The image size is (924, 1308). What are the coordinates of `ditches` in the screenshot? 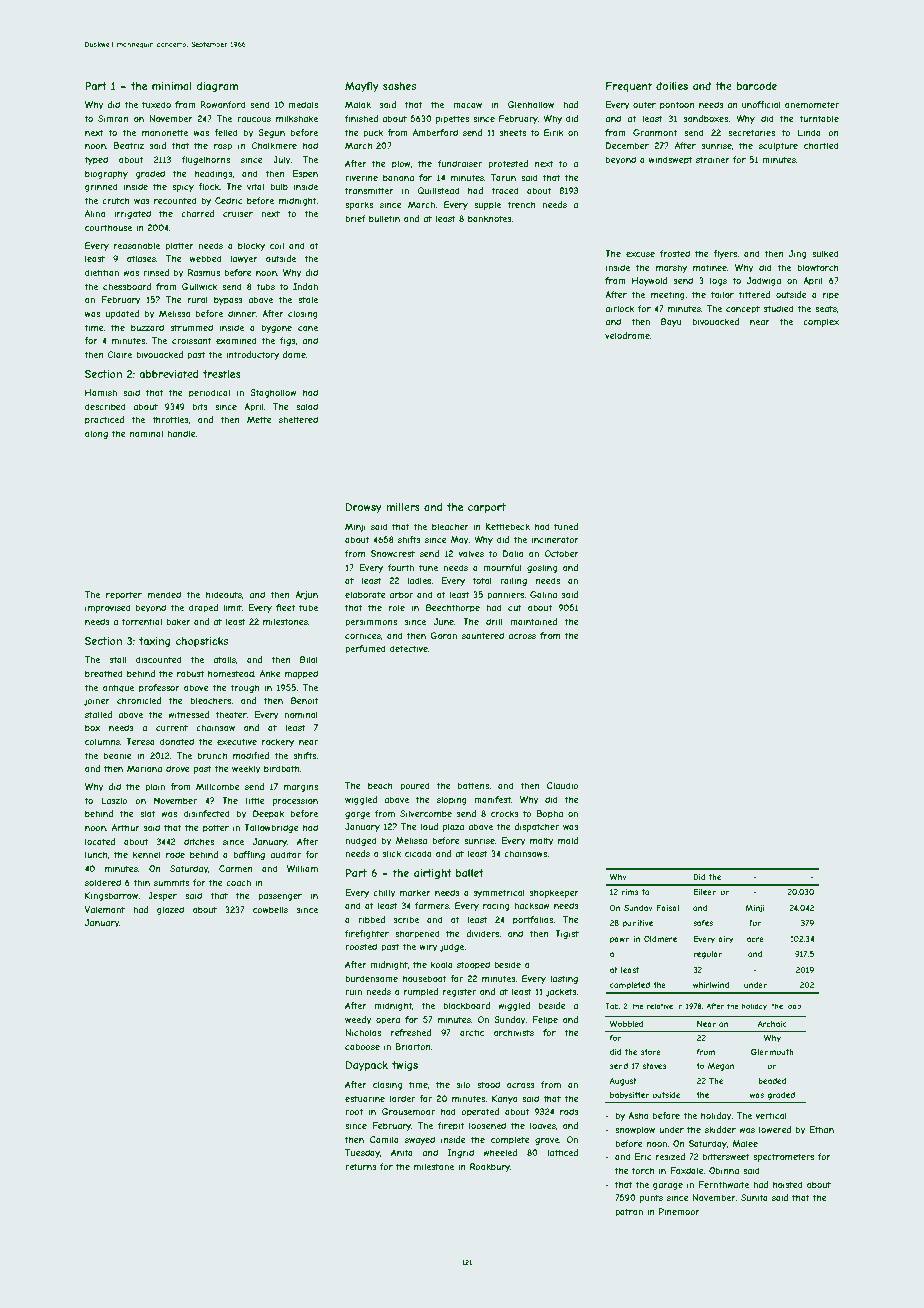 It's located at (199, 841).
